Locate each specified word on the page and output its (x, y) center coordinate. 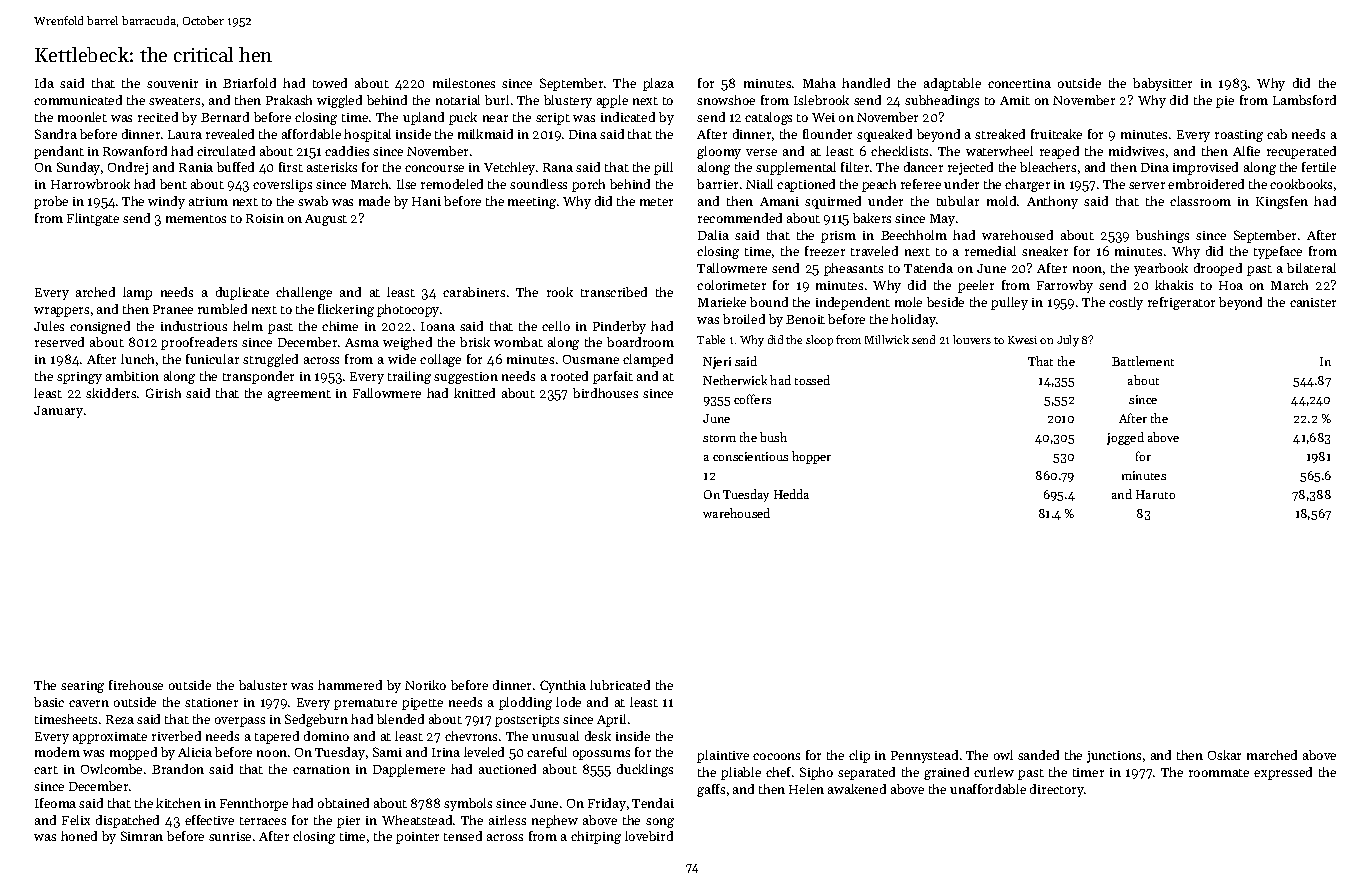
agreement (299, 395)
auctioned (507, 769)
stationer (211, 702)
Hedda (791, 494)
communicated (78, 100)
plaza (658, 84)
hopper (811, 457)
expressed (1283, 773)
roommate (1219, 773)
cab (1277, 134)
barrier (717, 184)
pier (348, 822)
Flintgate (93, 219)
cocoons (776, 756)
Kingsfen (1282, 202)
